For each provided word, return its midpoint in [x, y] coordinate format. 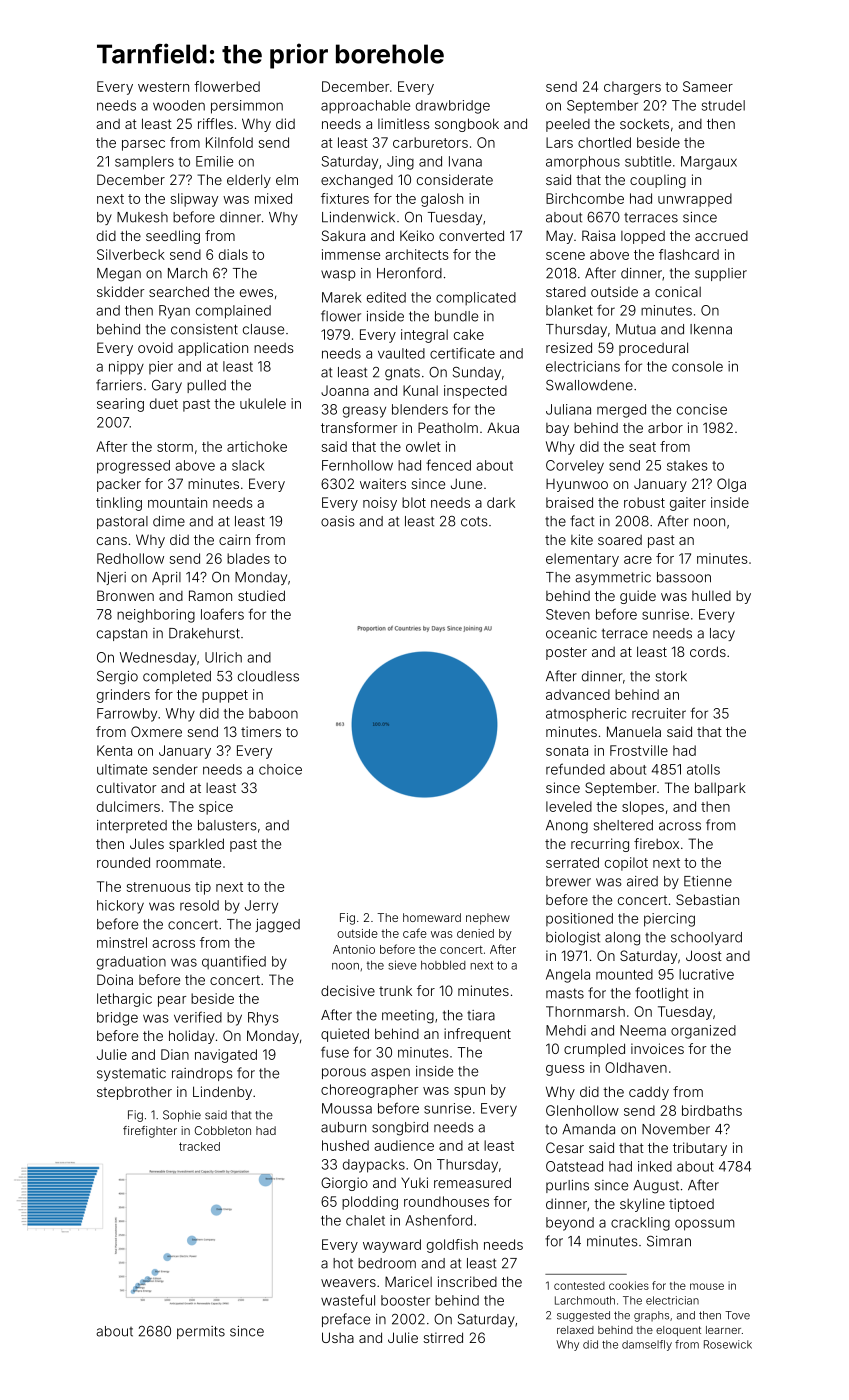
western [163, 87]
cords [708, 651]
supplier [721, 274]
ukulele [263, 403]
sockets [644, 123]
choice [280, 769]
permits [201, 1332]
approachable [365, 107]
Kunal [420, 390]
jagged [277, 926]
